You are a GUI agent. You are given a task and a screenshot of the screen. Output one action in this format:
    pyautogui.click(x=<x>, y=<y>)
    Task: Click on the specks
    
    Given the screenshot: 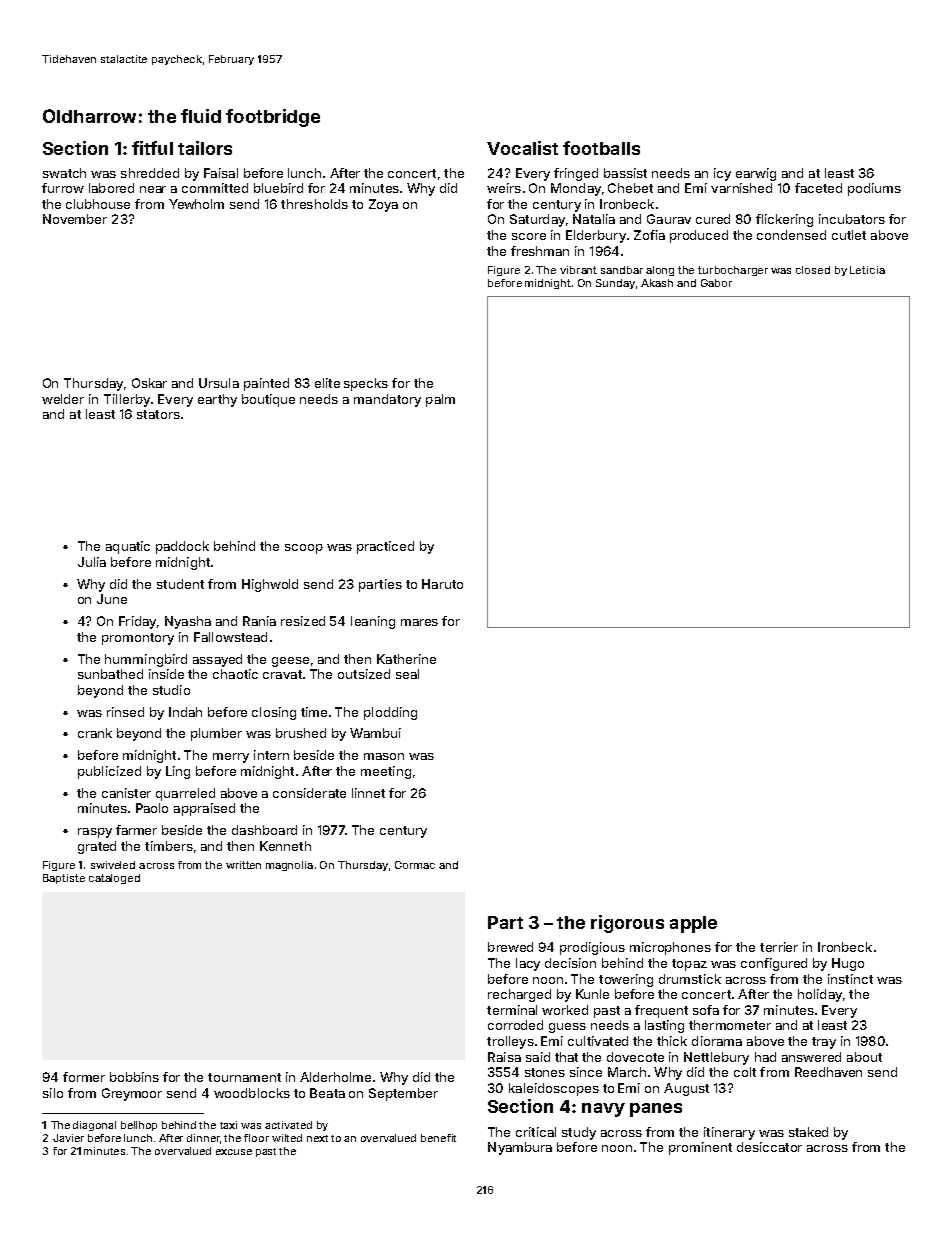 What is the action you would take?
    pyautogui.click(x=366, y=384)
